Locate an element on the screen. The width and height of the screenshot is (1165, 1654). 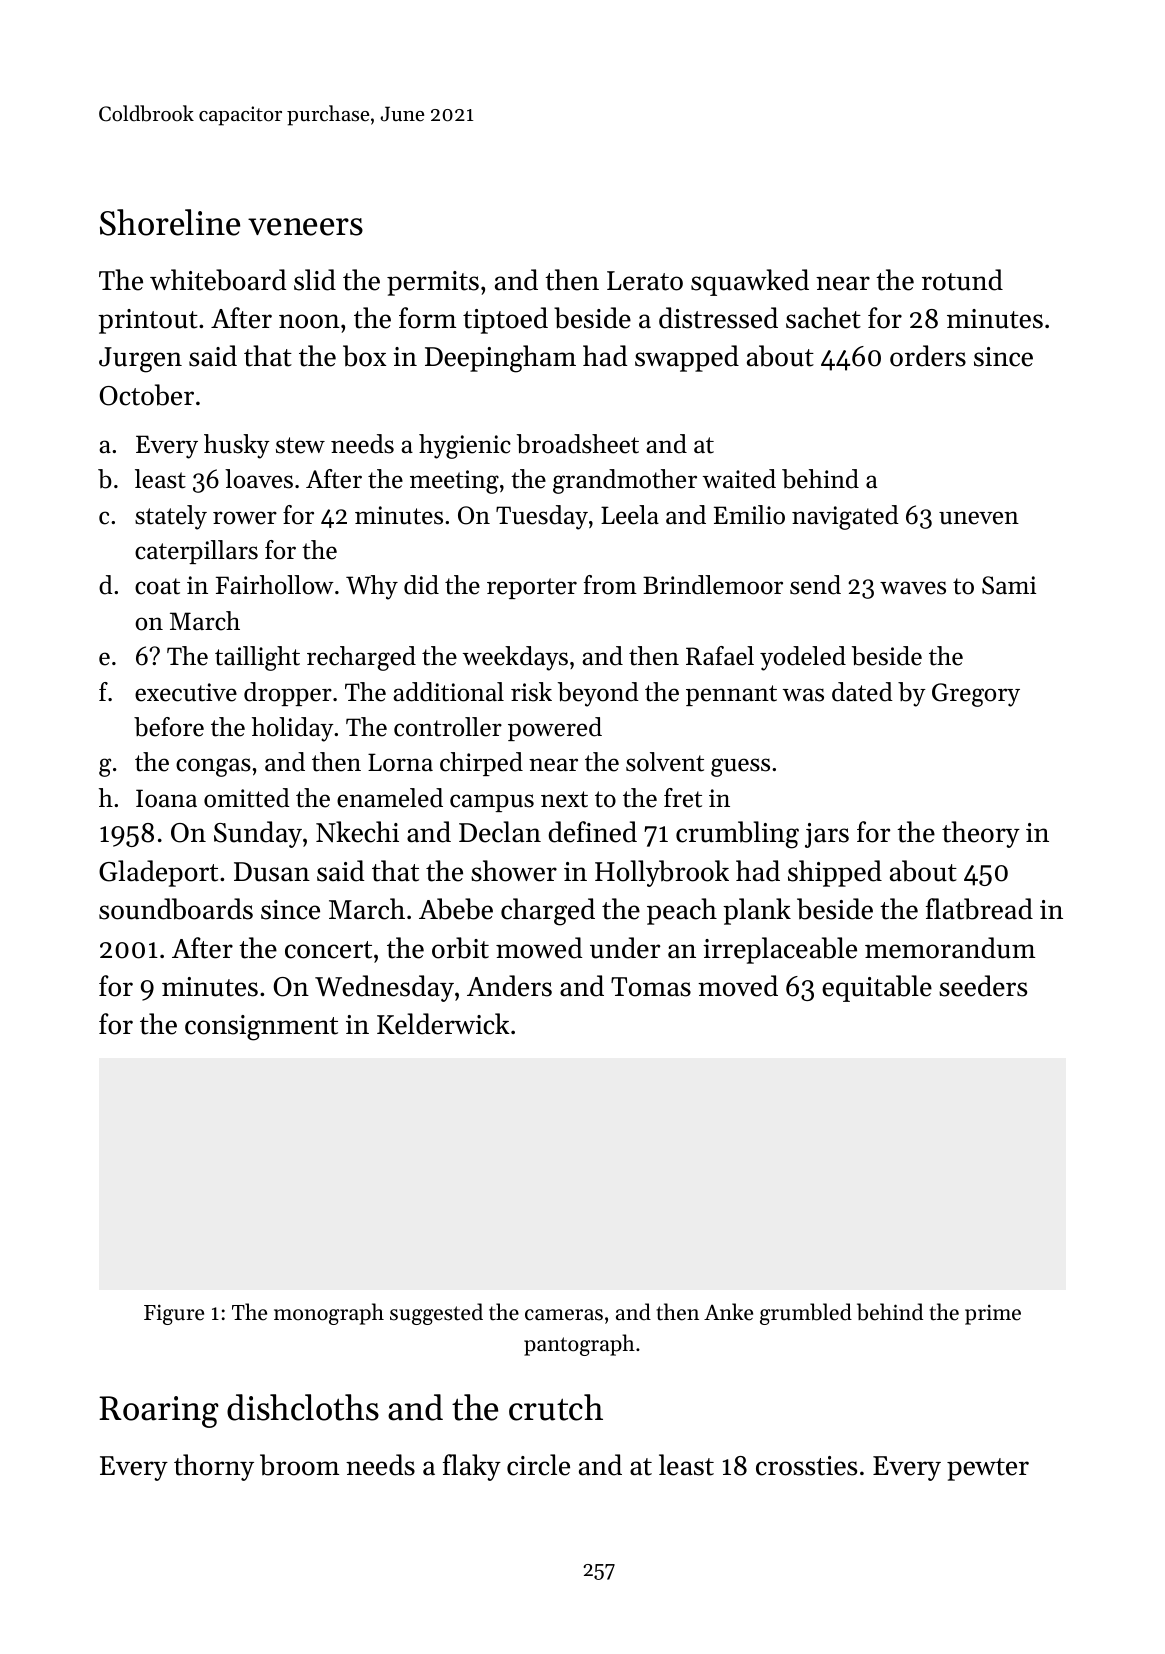
tiptoed is located at coordinates (505, 320).
